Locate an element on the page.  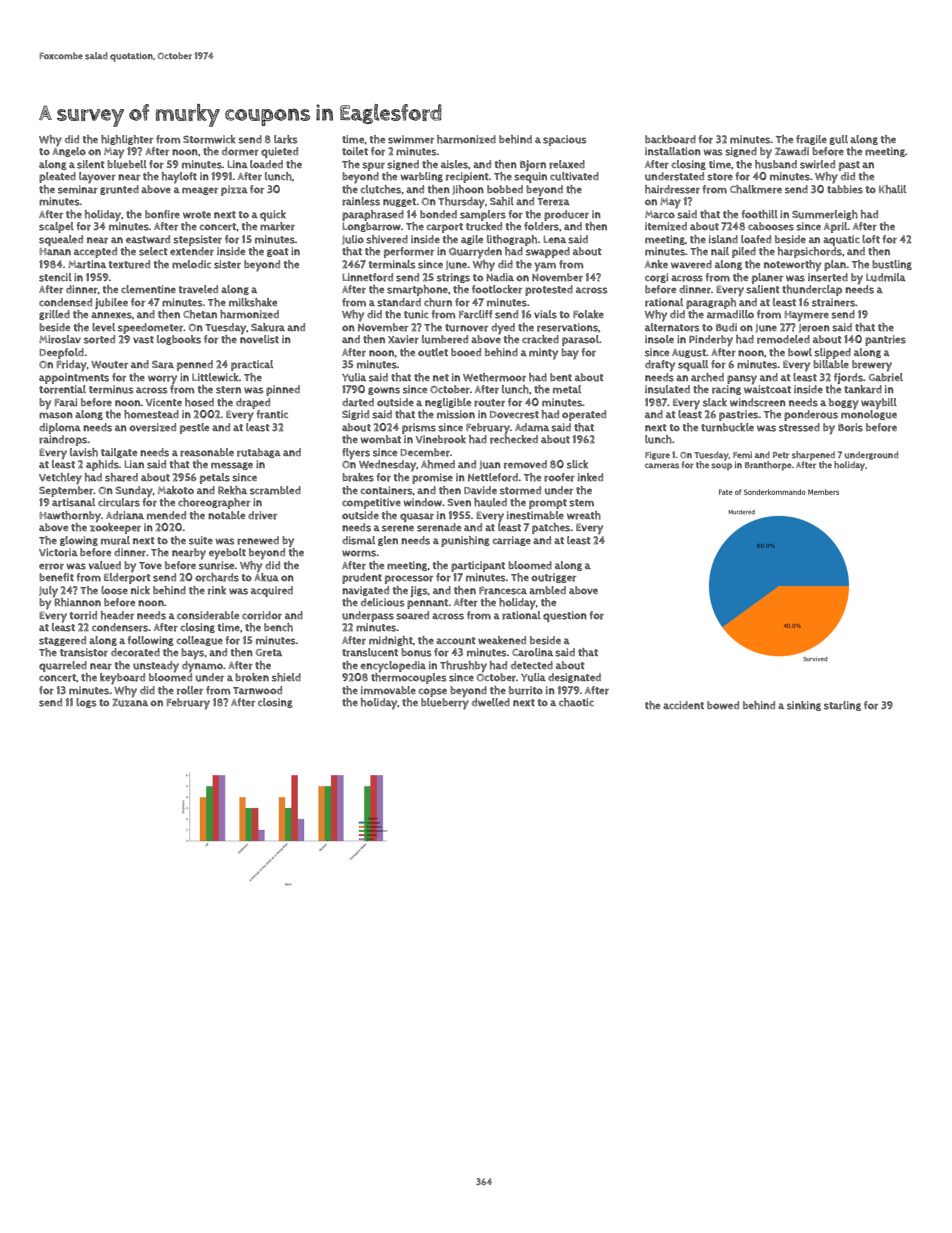
Zuzana is located at coordinates (130, 702).
